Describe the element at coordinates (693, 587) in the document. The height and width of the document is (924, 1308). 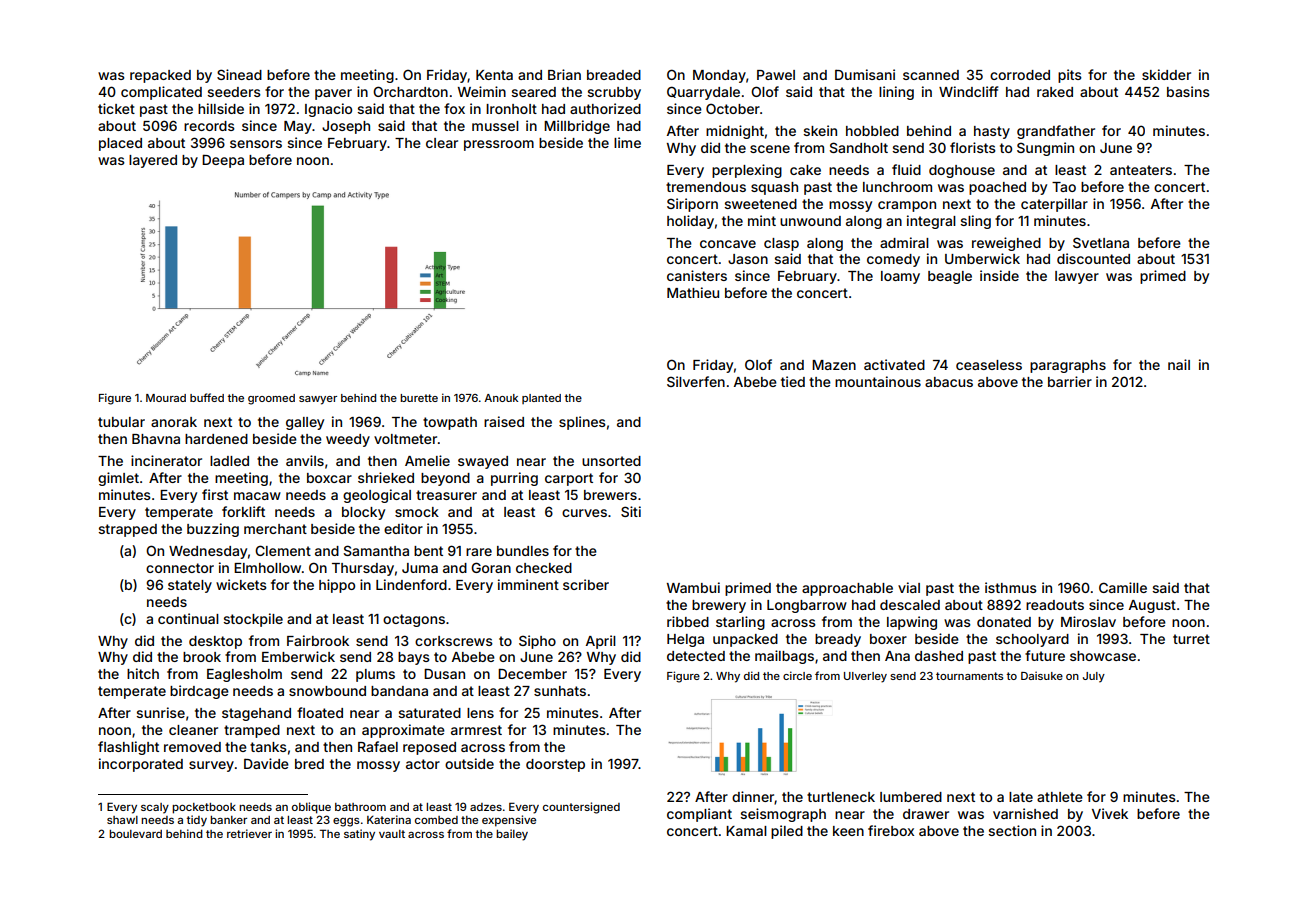
I see `Wambui` at that location.
